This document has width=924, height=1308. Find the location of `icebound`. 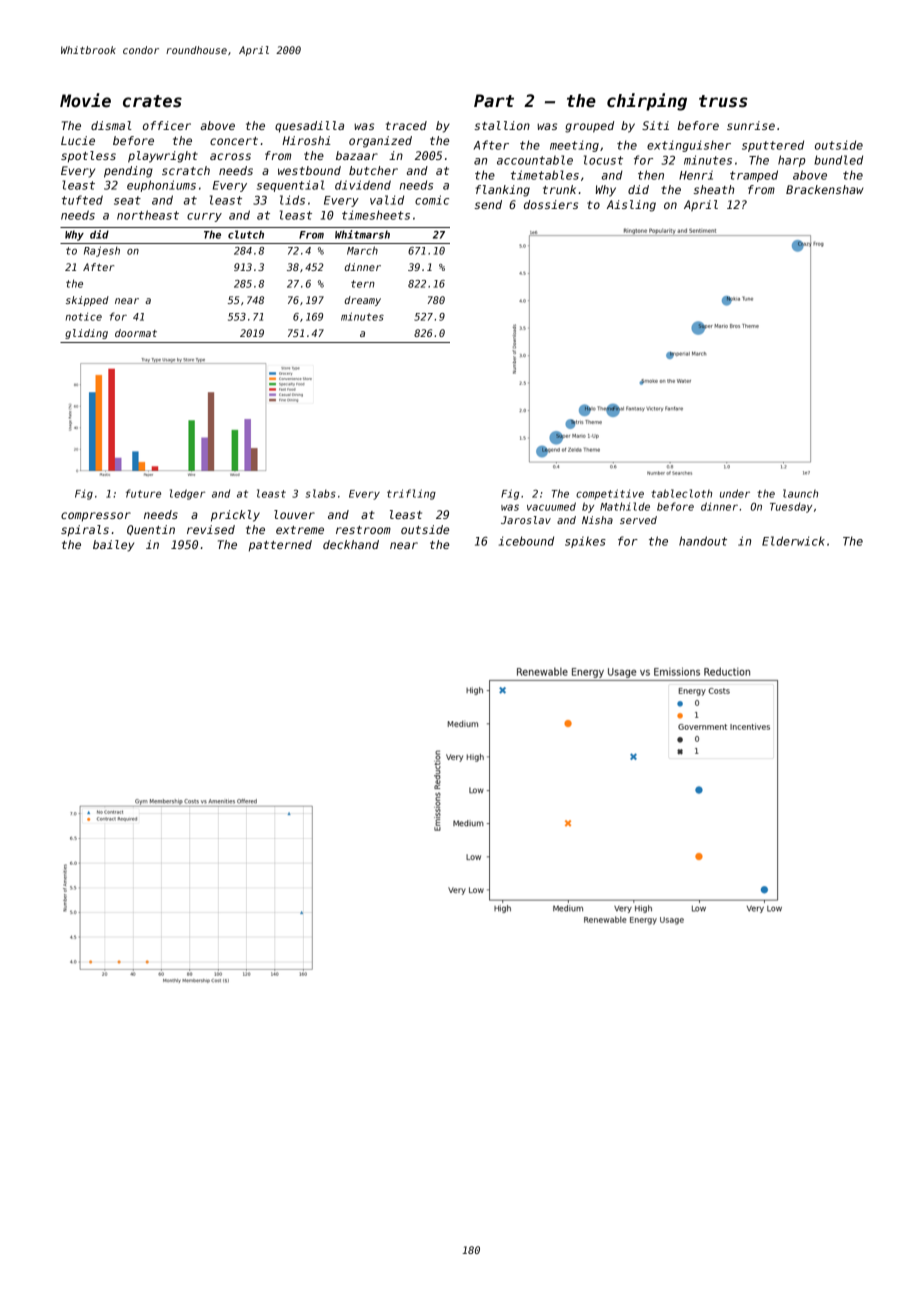

icebound is located at coordinates (526, 541).
